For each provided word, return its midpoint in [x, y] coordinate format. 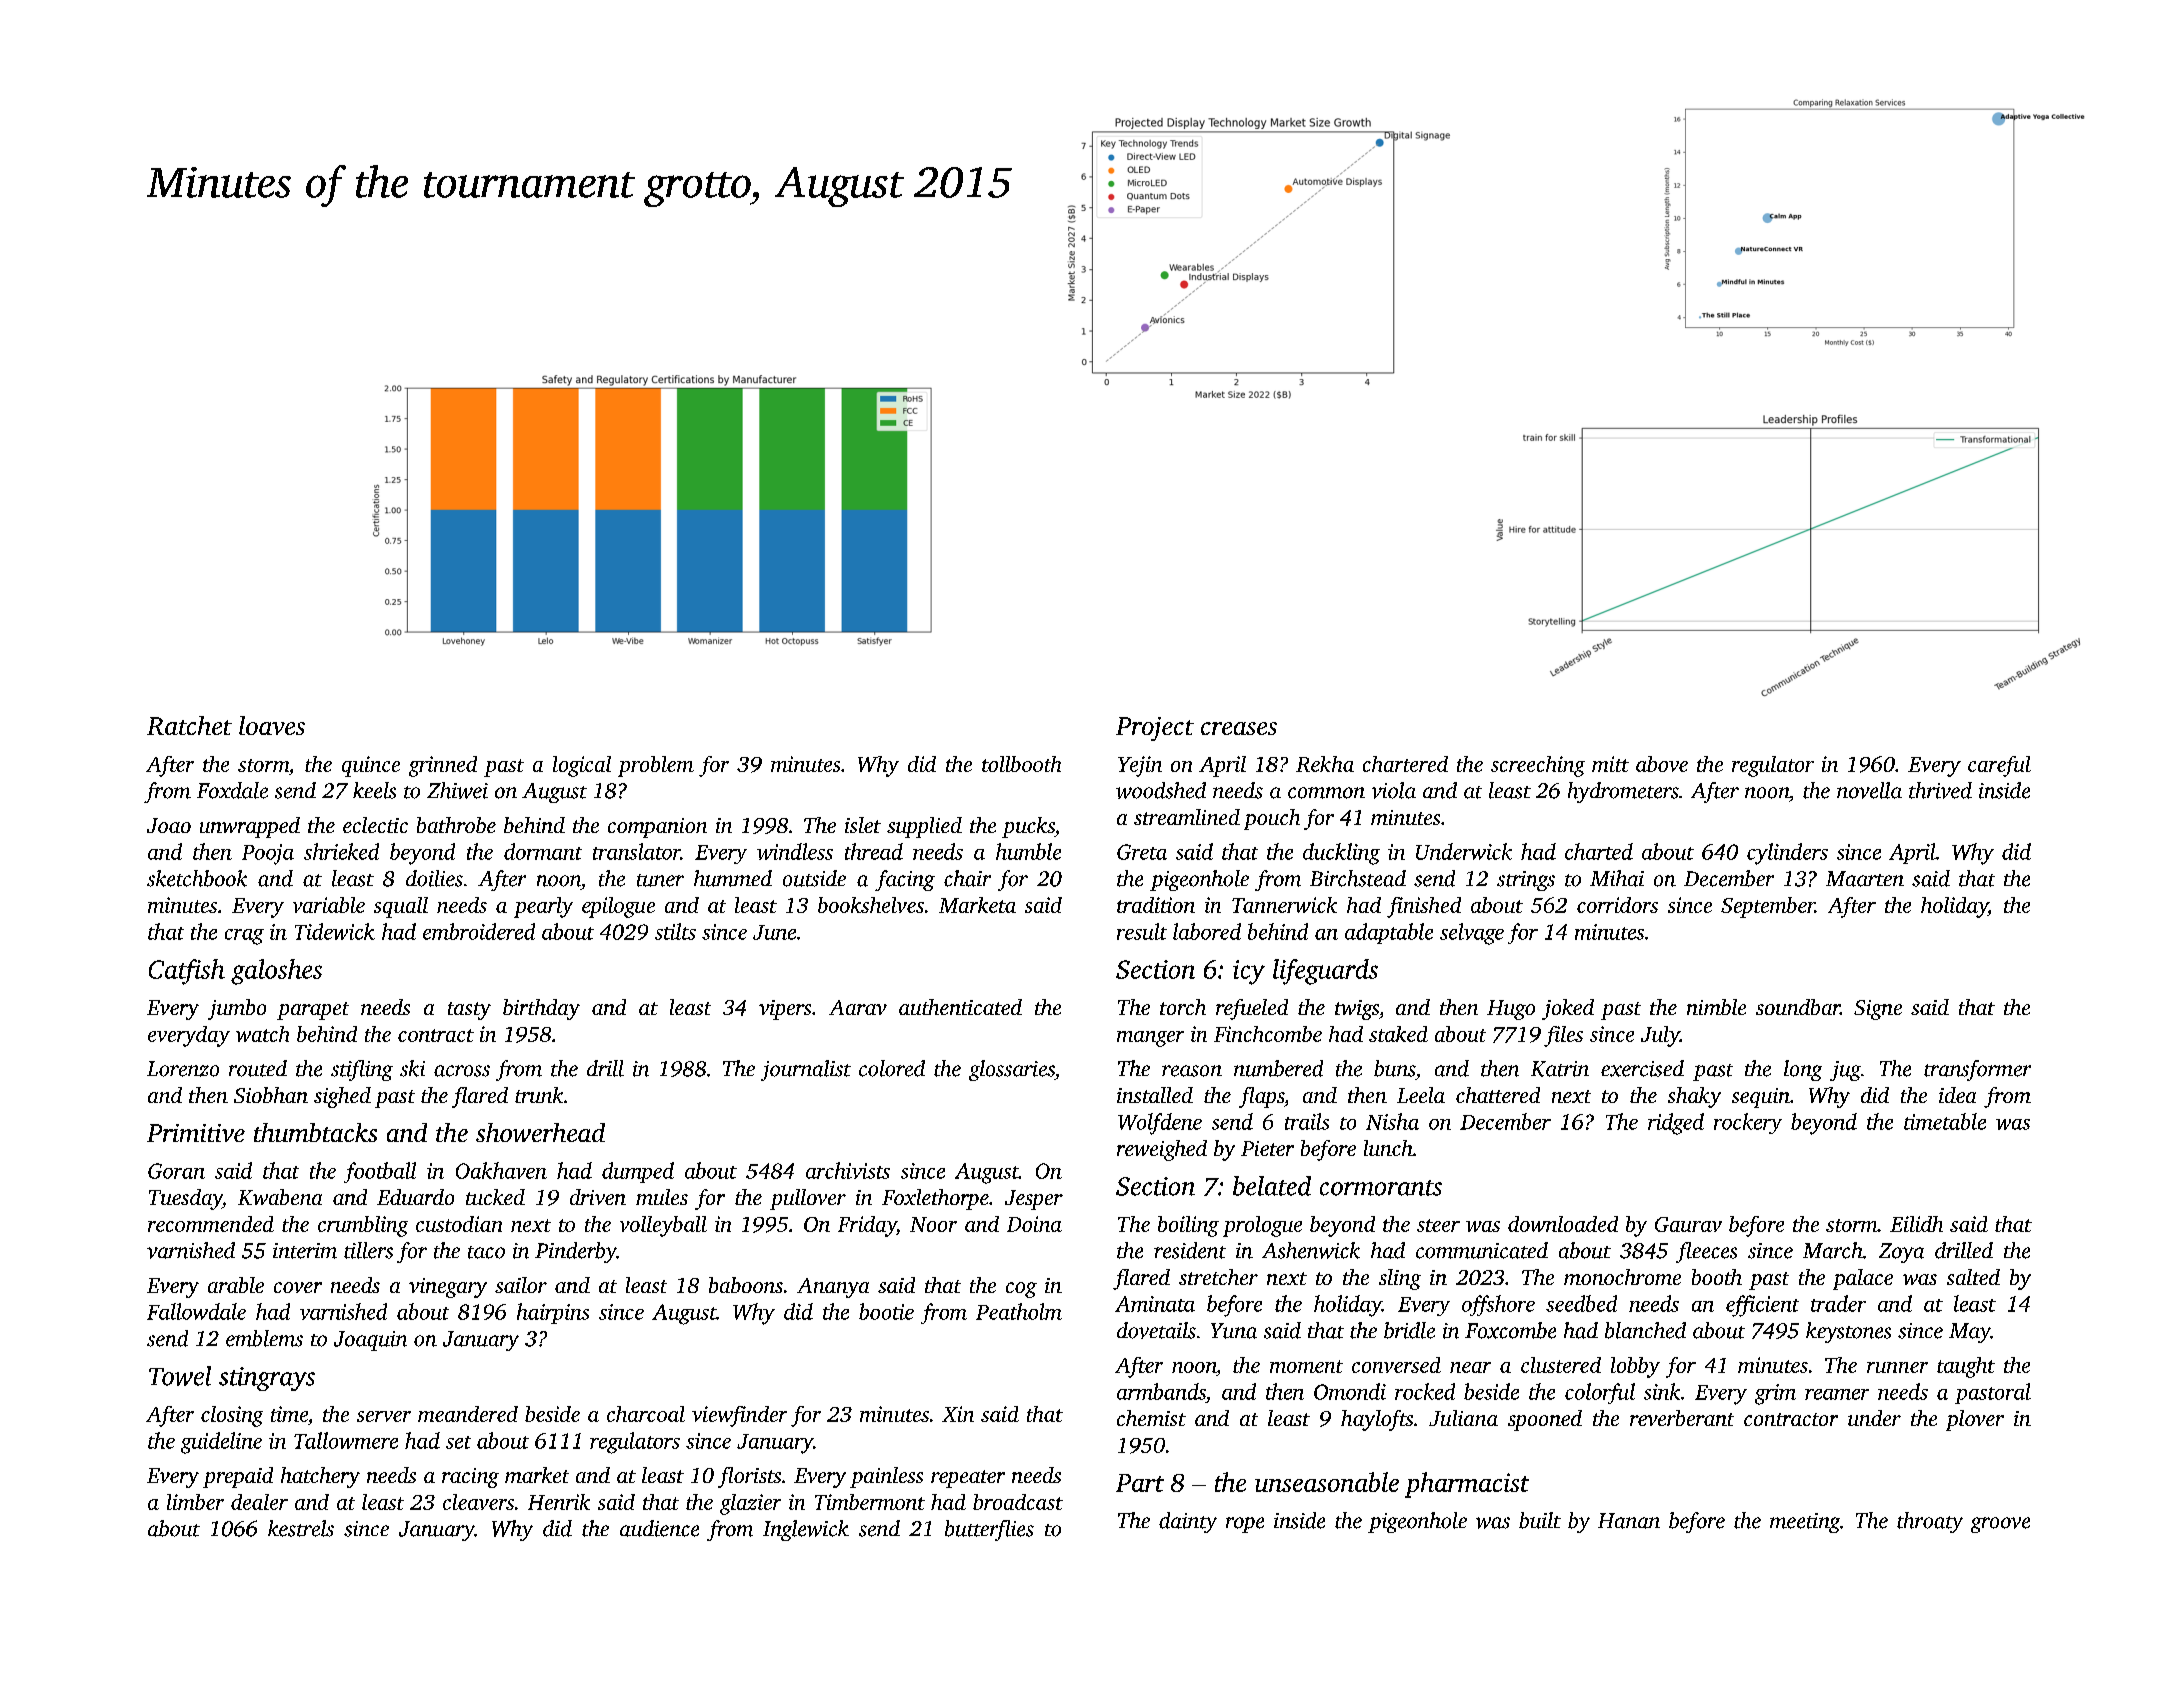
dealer [259, 1502]
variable [329, 905]
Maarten [1865, 879]
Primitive [196, 1133]
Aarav [858, 1007]
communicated [1482, 1250]
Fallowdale [196, 1311]
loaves [272, 725]
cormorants [1381, 1188]
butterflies [989, 1530]
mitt [1610, 764]
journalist [806, 1070]
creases [1239, 728]
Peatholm [1019, 1311]
